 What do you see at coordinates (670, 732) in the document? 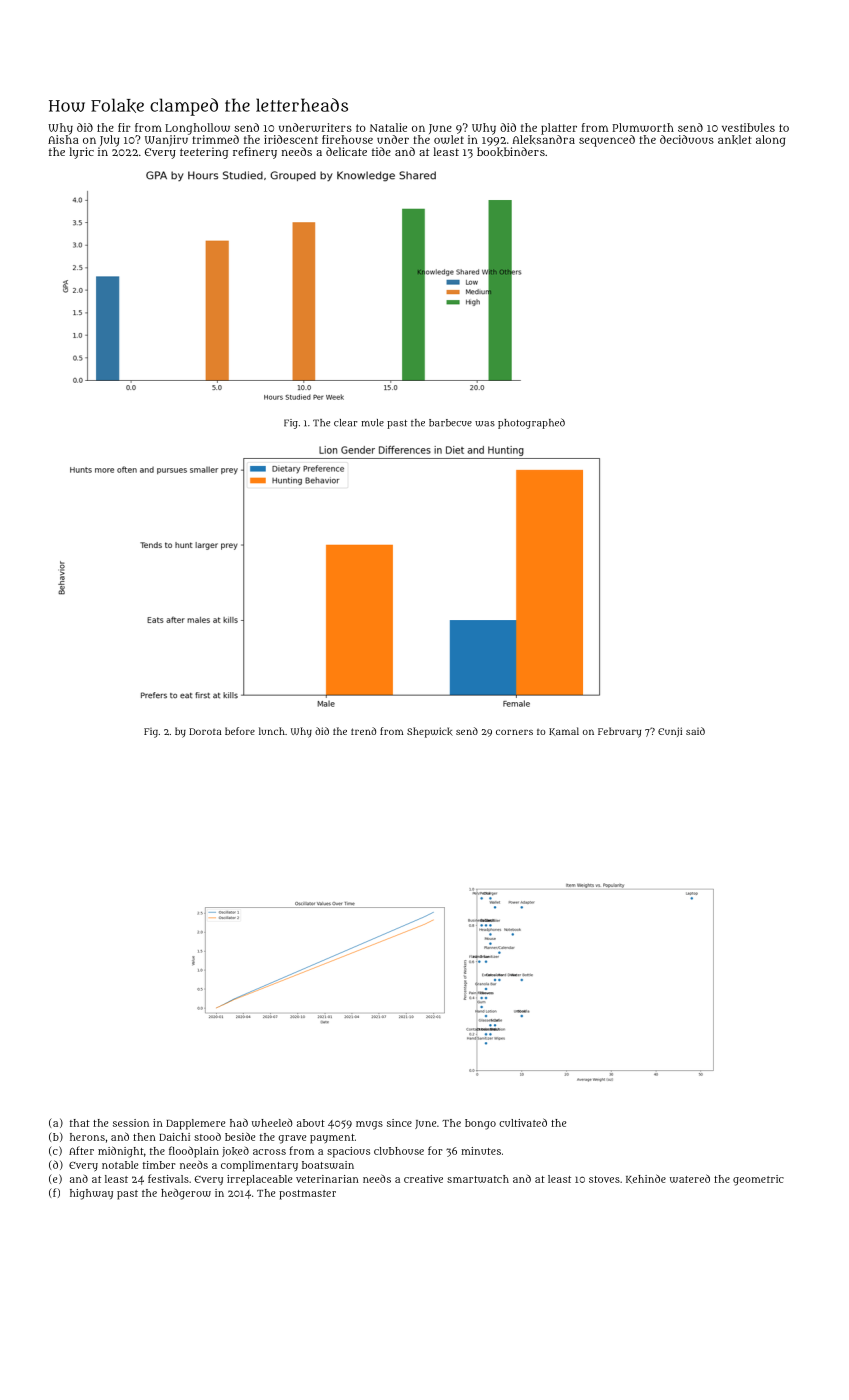
I see `Eunji` at bounding box center [670, 732].
